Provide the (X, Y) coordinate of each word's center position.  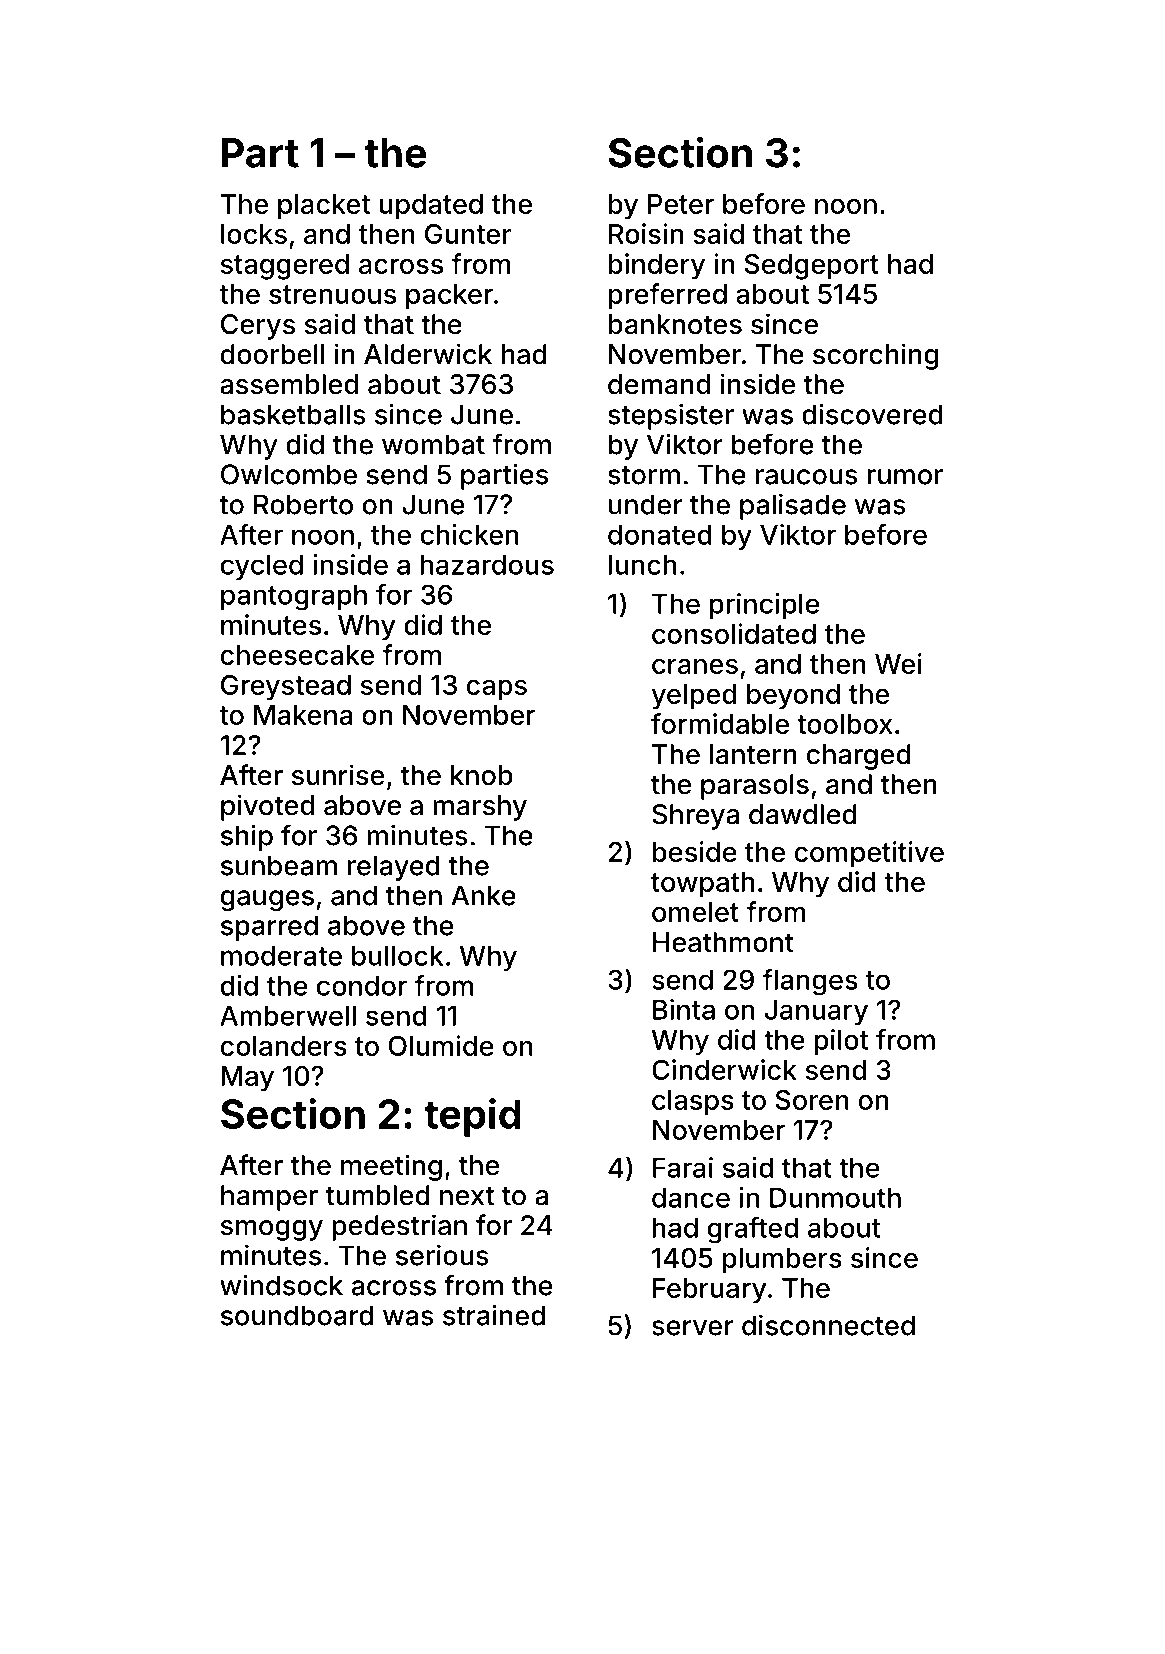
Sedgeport (812, 267)
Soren (812, 1100)
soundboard (297, 1315)
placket (324, 207)
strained (494, 1315)
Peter (681, 204)
